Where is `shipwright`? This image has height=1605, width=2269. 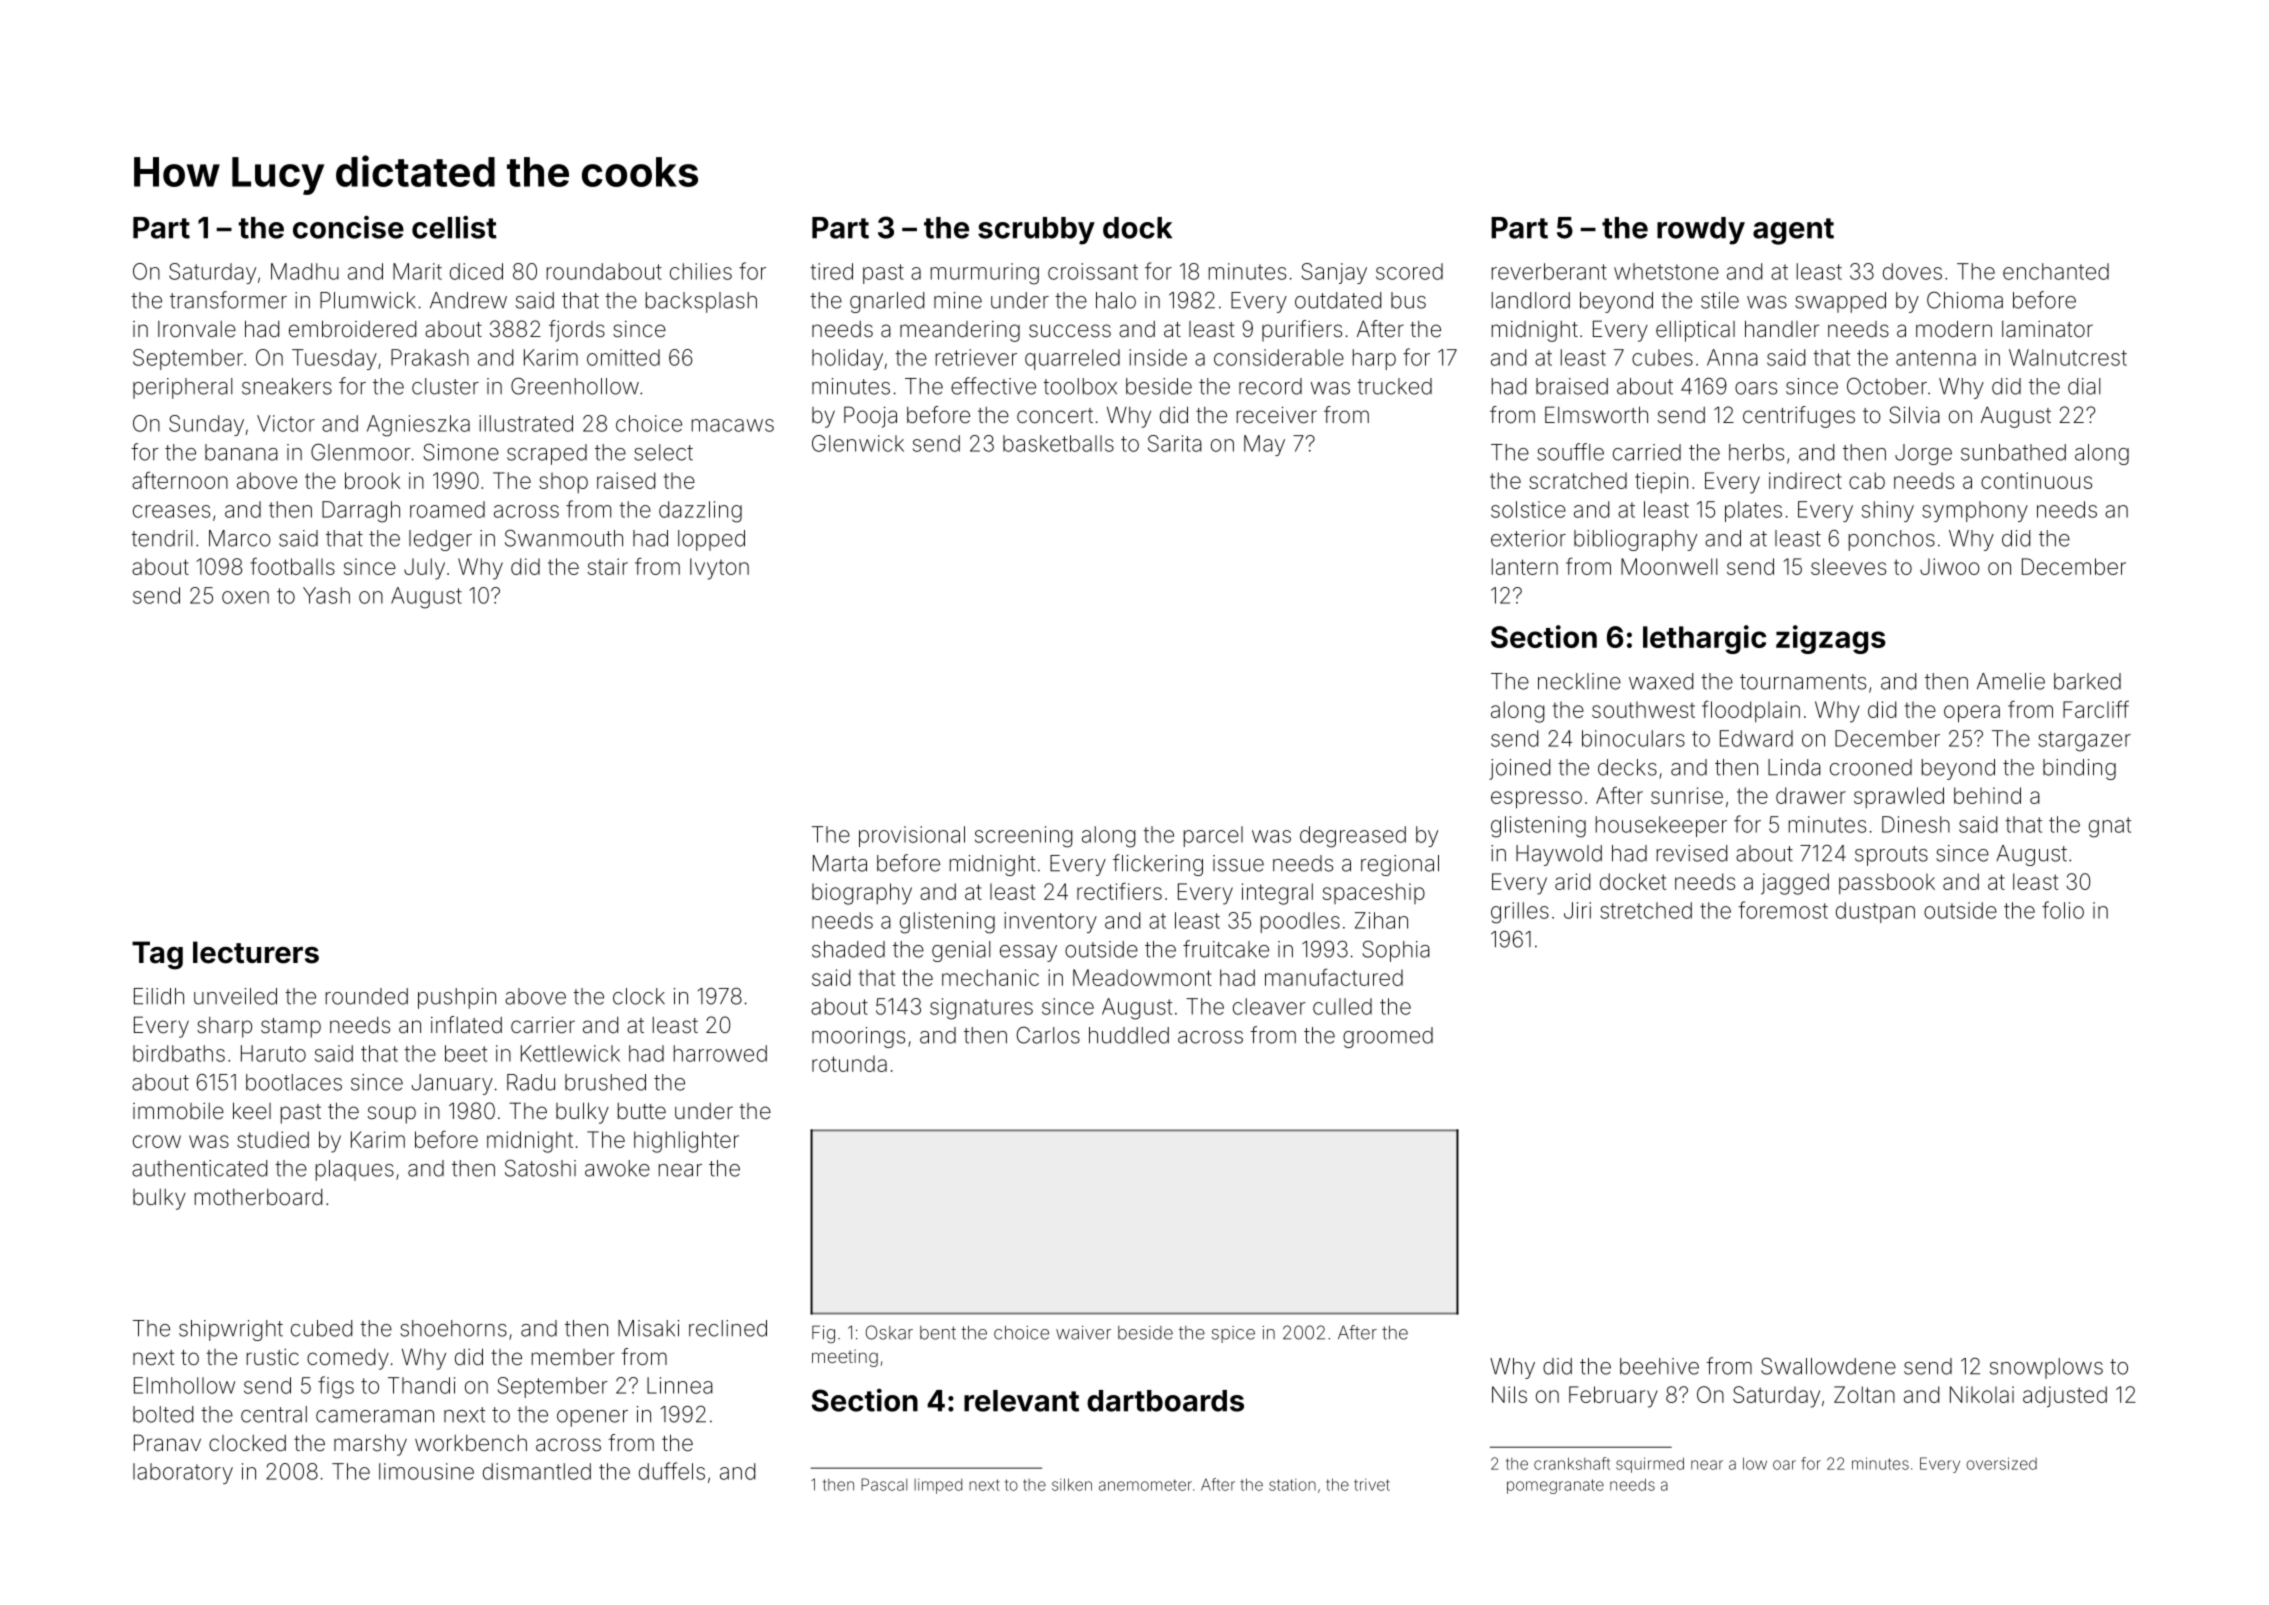
shipwright is located at coordinates (231, 1330).
